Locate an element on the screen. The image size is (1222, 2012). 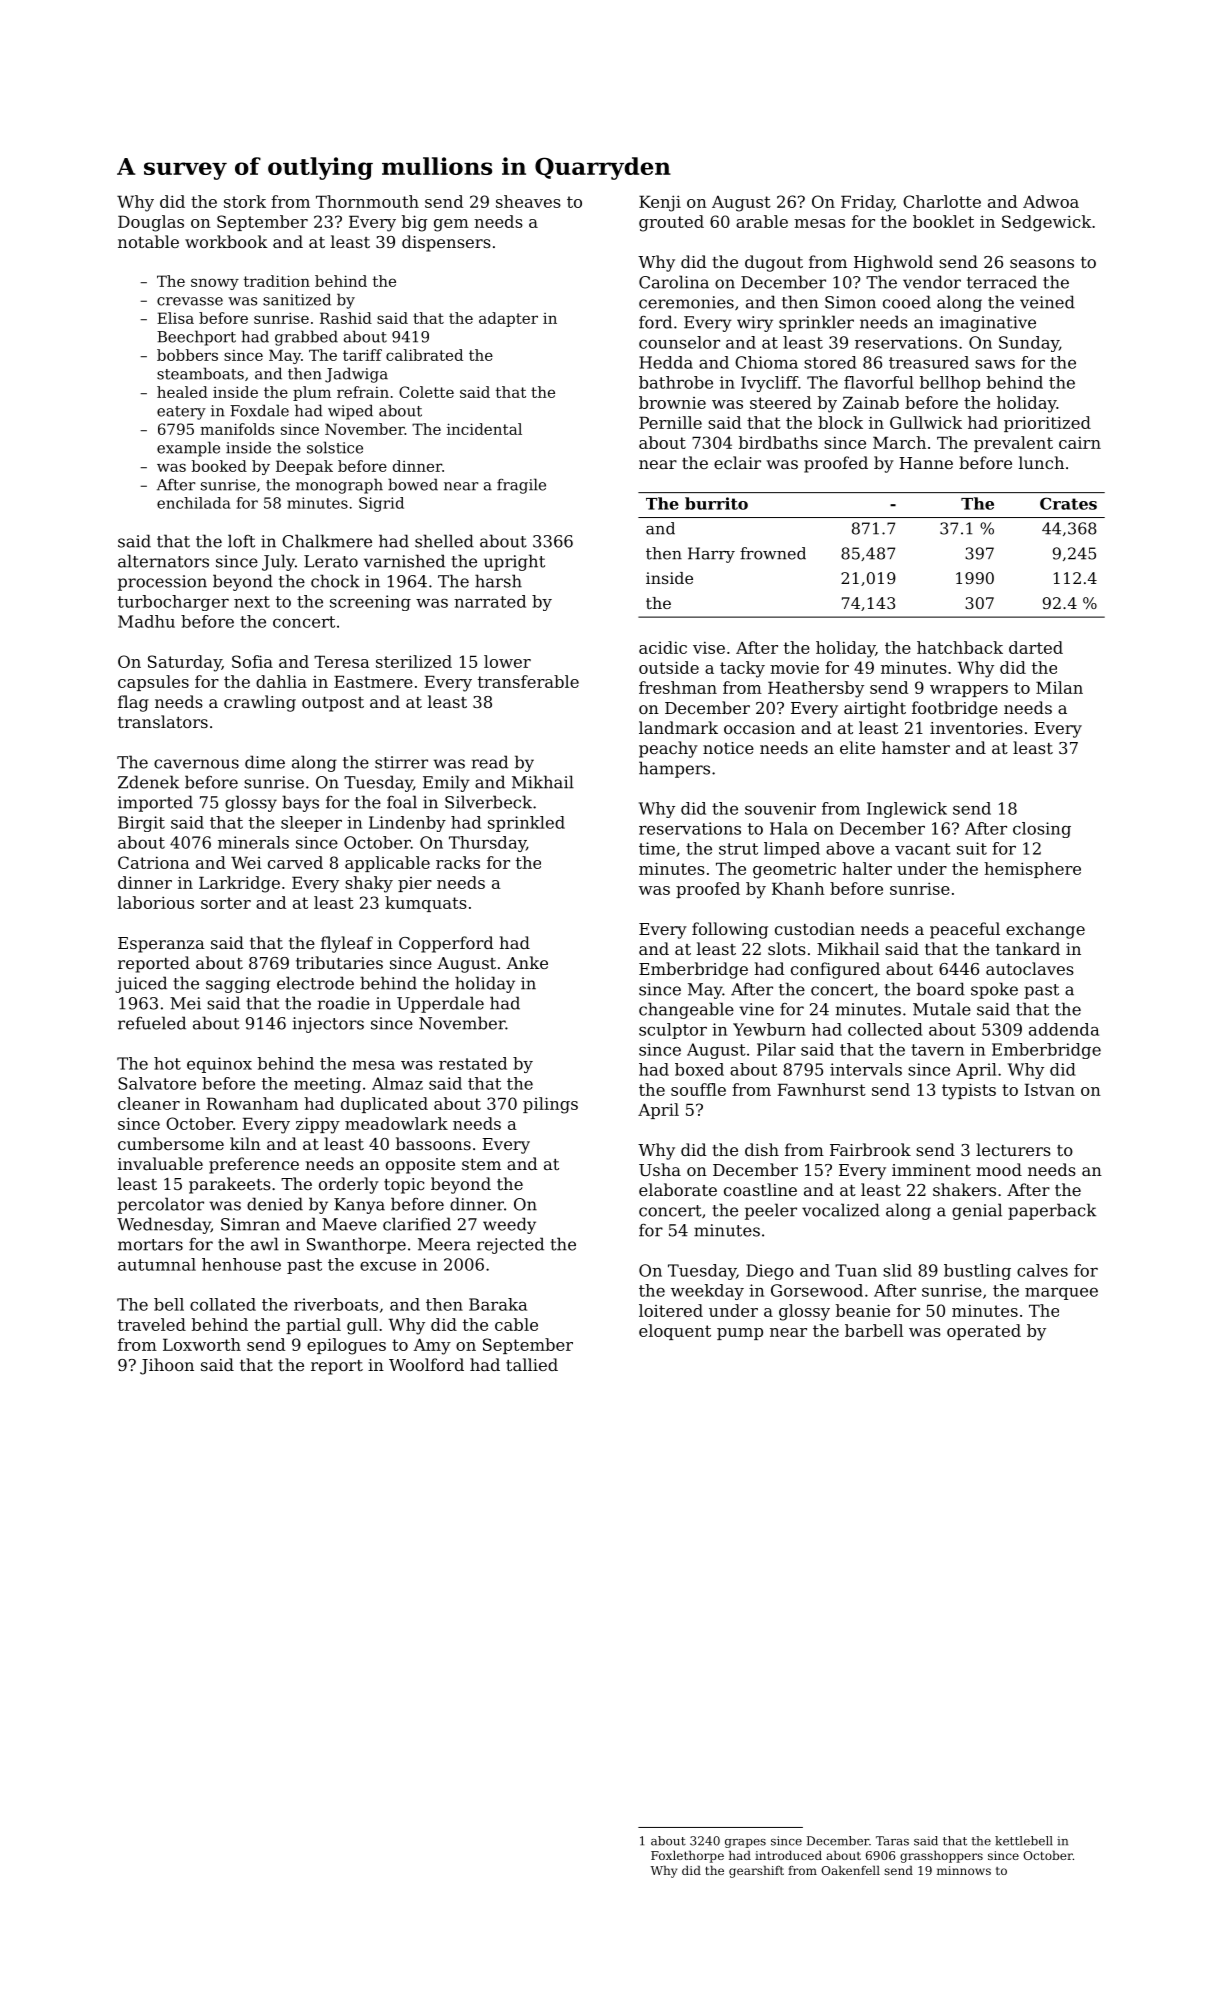
epilogues is located at coordinates (346, 1346).
